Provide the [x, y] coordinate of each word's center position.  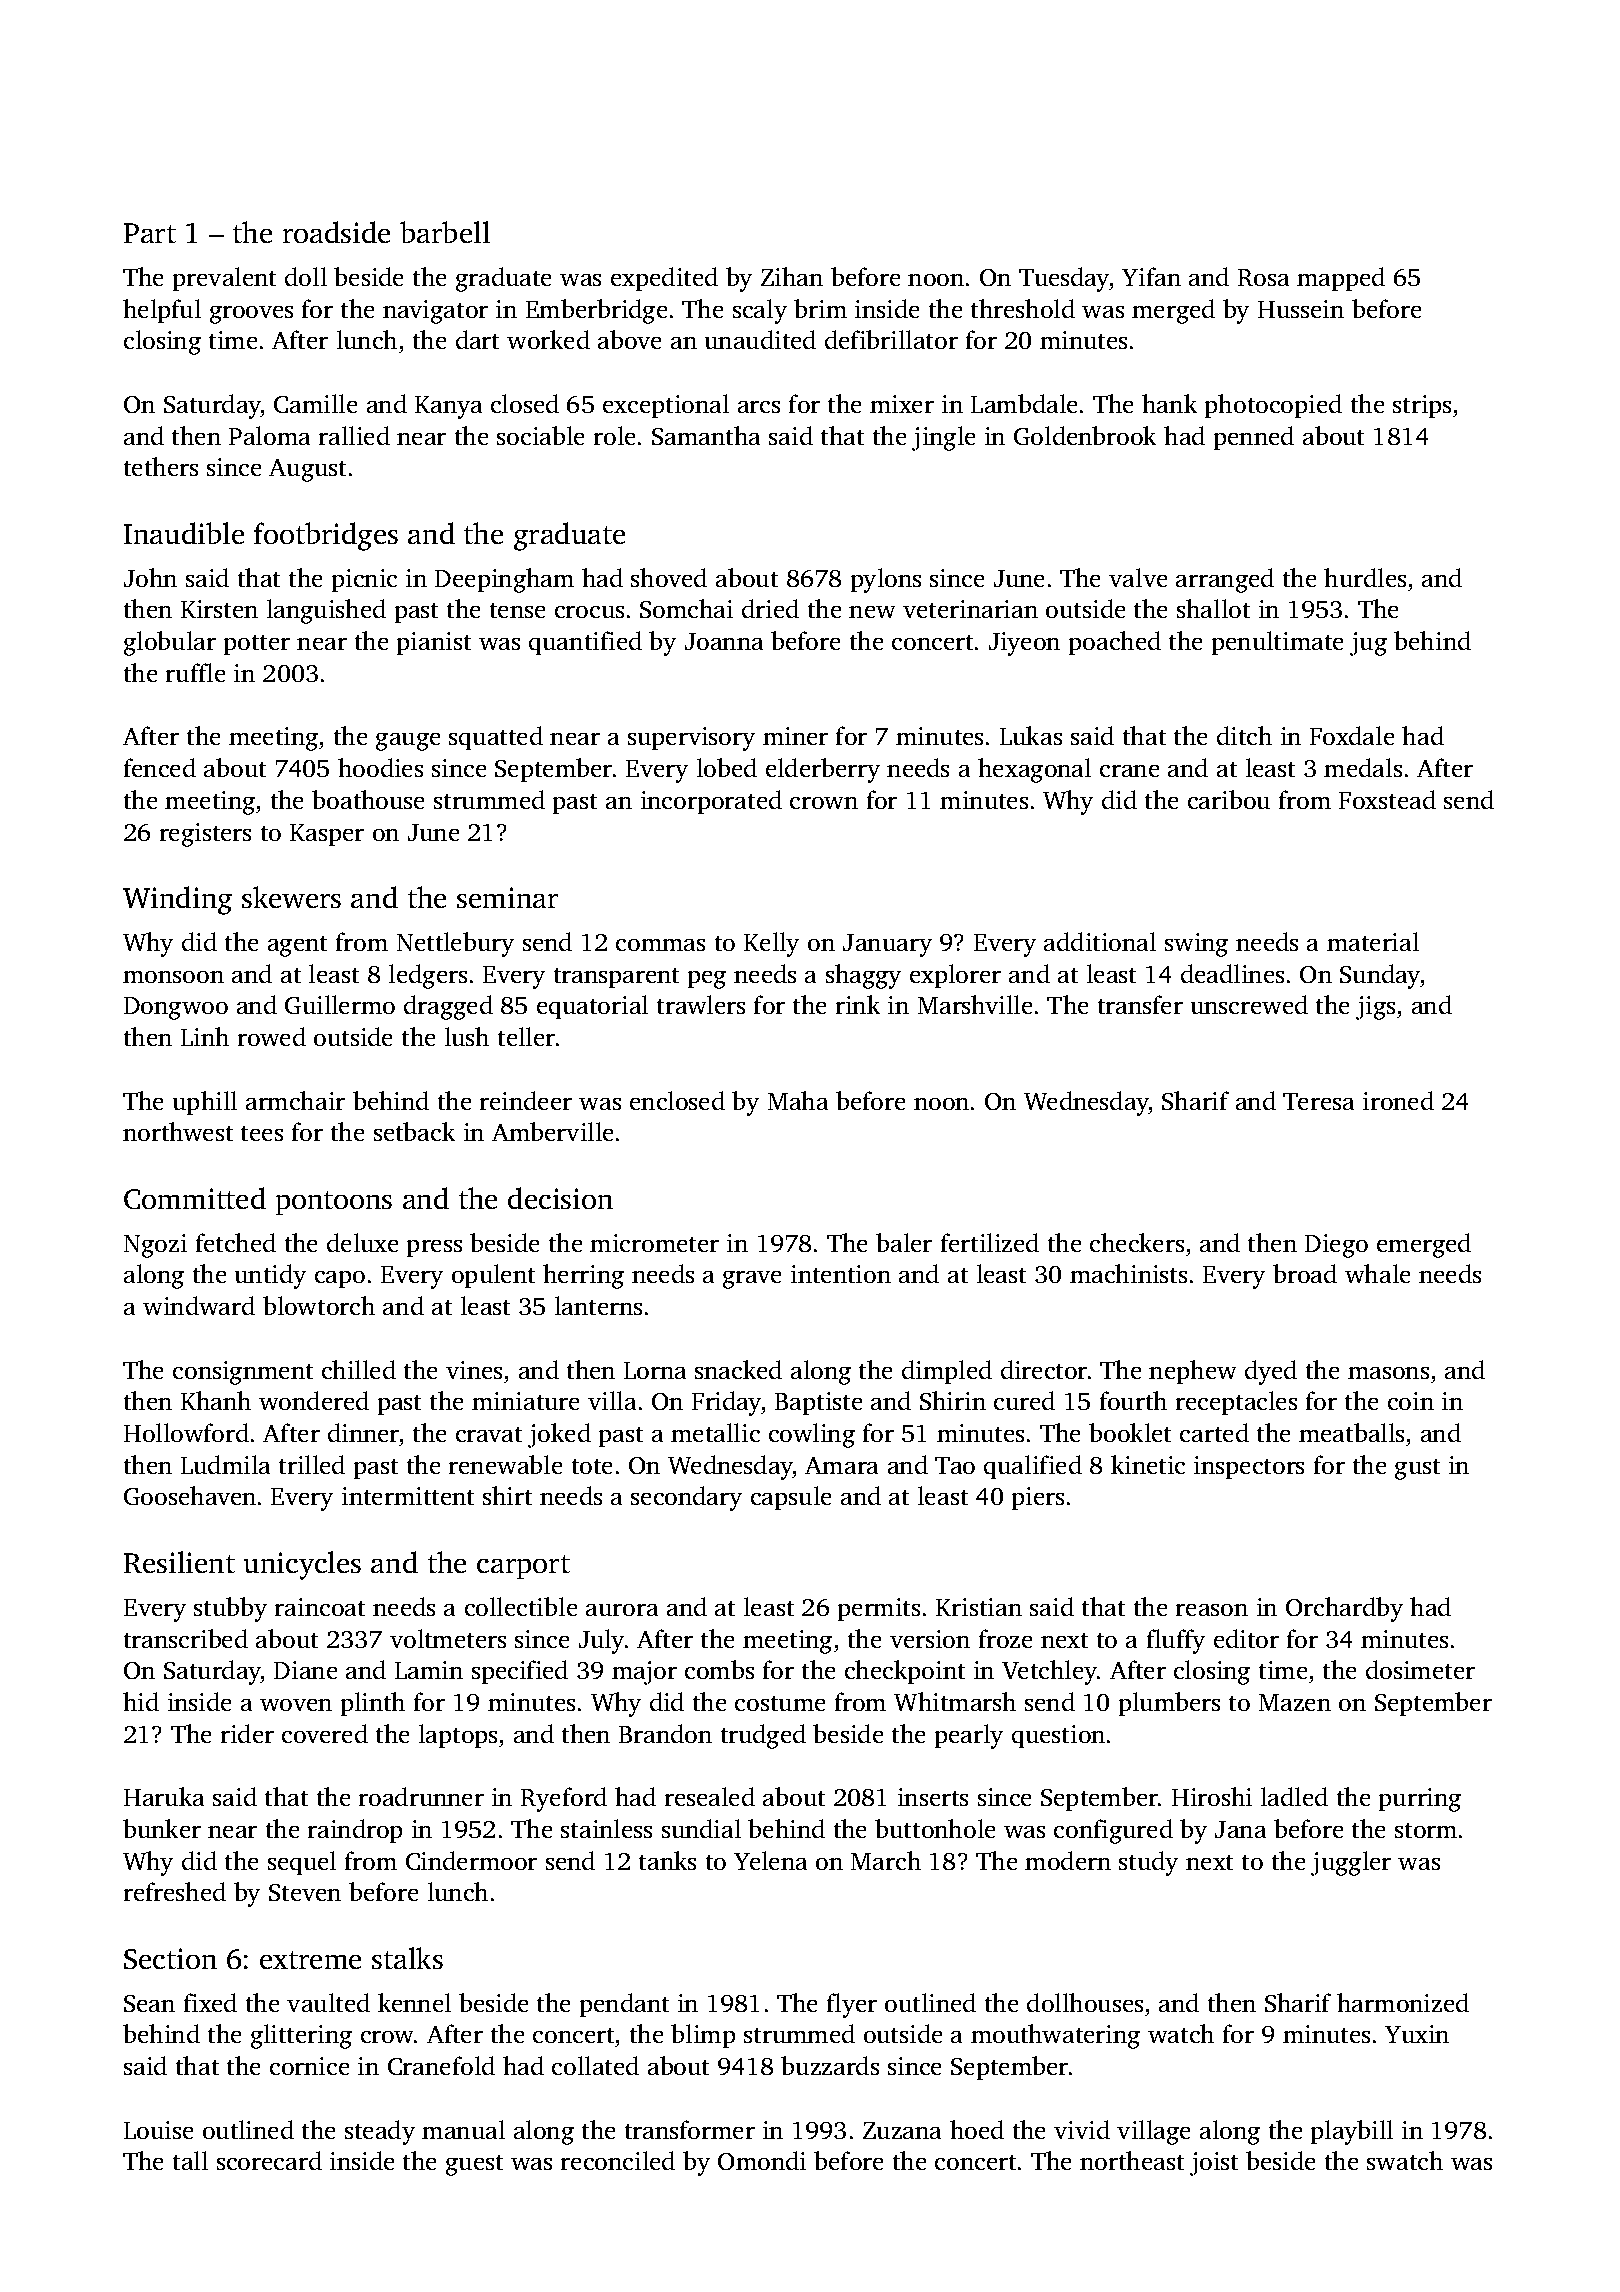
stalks [407, 1958]
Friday [726, 1403]
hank [1169, 403]
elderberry [823, 770]
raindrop [355, 1831]
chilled [359, 1369]
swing [1196, 945]
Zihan [792, 276]
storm [1426, 1830]
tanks [667, 1860]
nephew [1192, 1372]
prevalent [224, 279]
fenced [160, 767]
